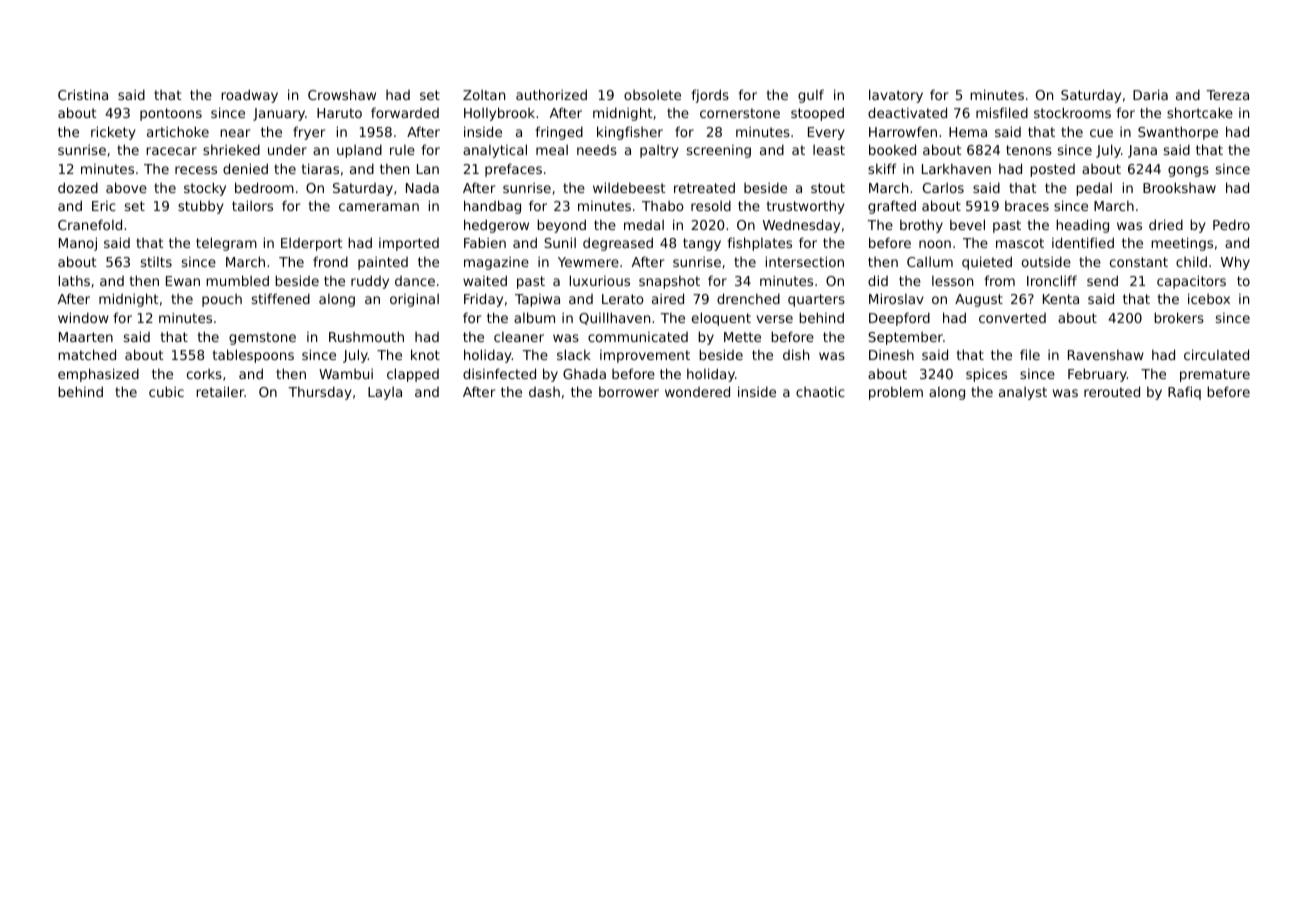  What do you see at coordinates (513, 170) in the page?
I see `prefaces` at bounding box center [513, 170].
